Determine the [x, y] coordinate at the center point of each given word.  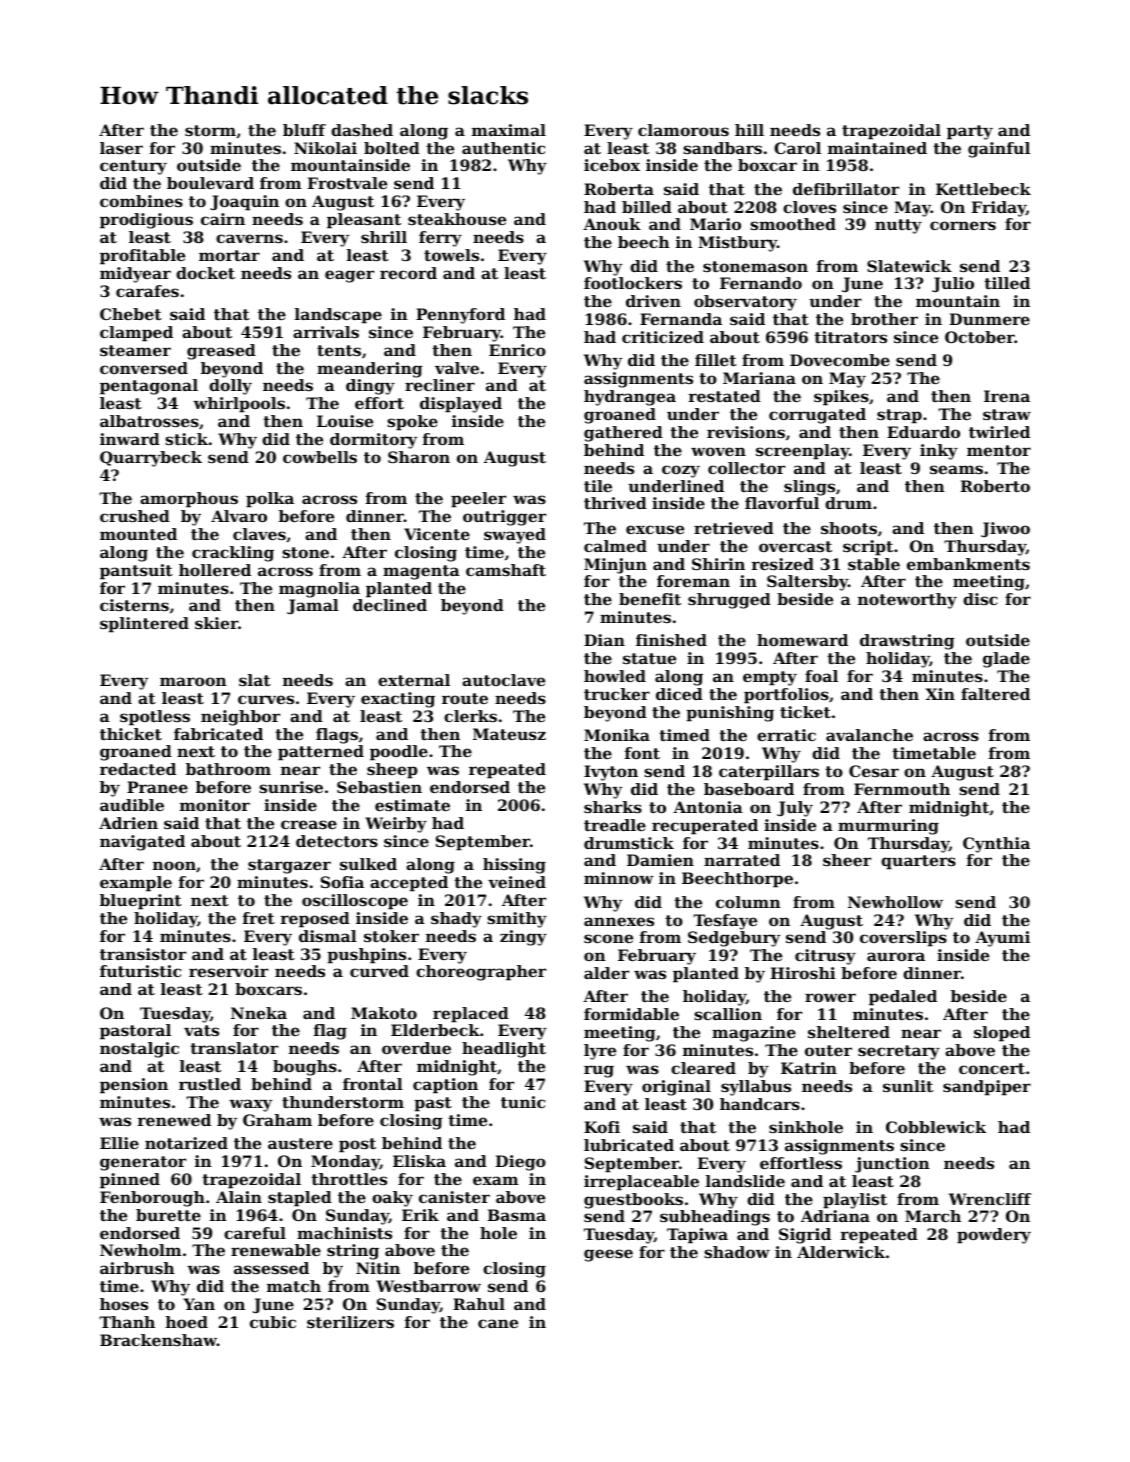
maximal [509, 130]
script [868, 548]
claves [259, 534]
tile [598, 486]
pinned [130, 1181]
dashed [362, 130]
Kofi [602, 1127]
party [970, 132]
